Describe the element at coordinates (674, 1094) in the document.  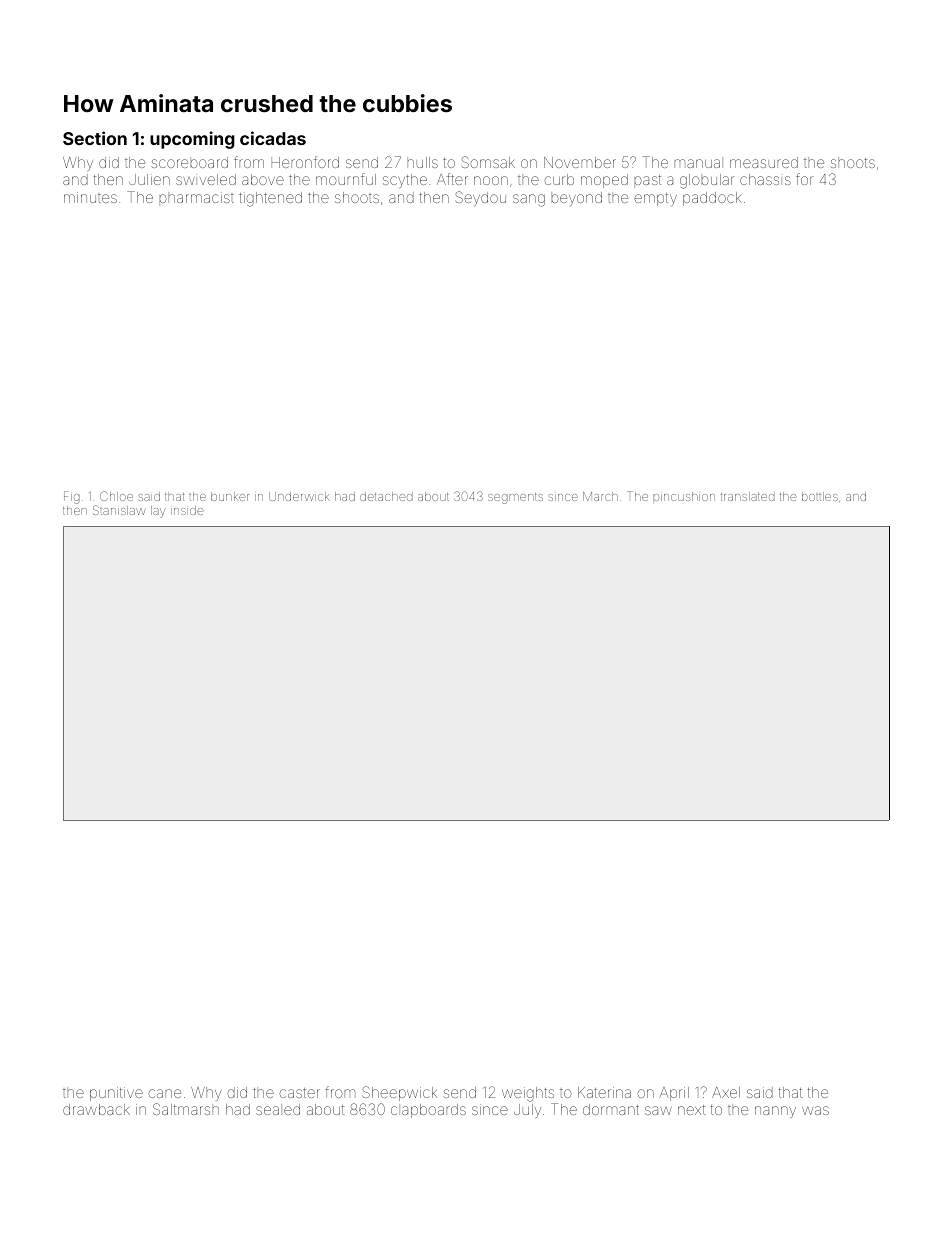
I see `April` at that location.
